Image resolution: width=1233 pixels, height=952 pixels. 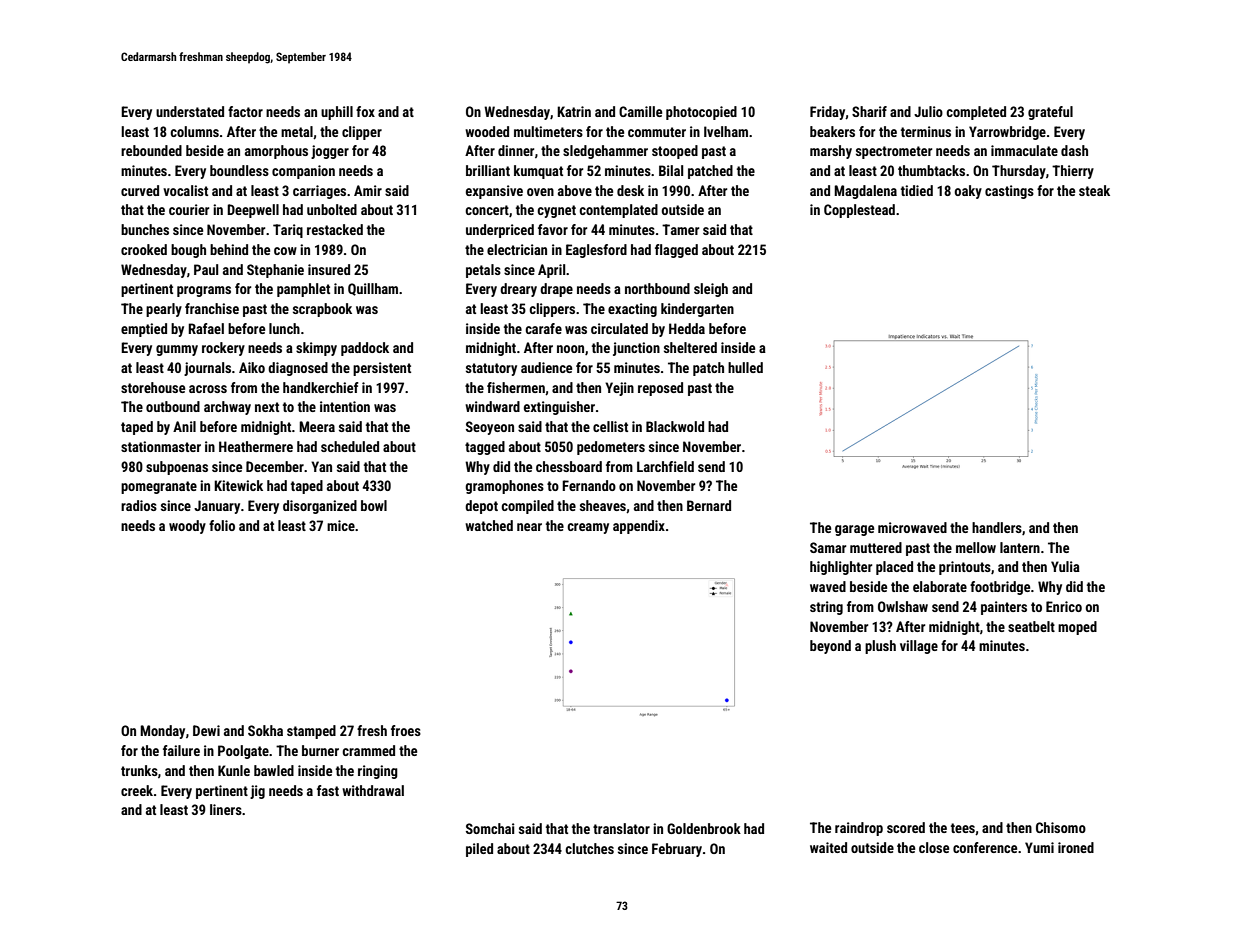 I want to click on Goldenbrook, so click(x=704, y=828).
